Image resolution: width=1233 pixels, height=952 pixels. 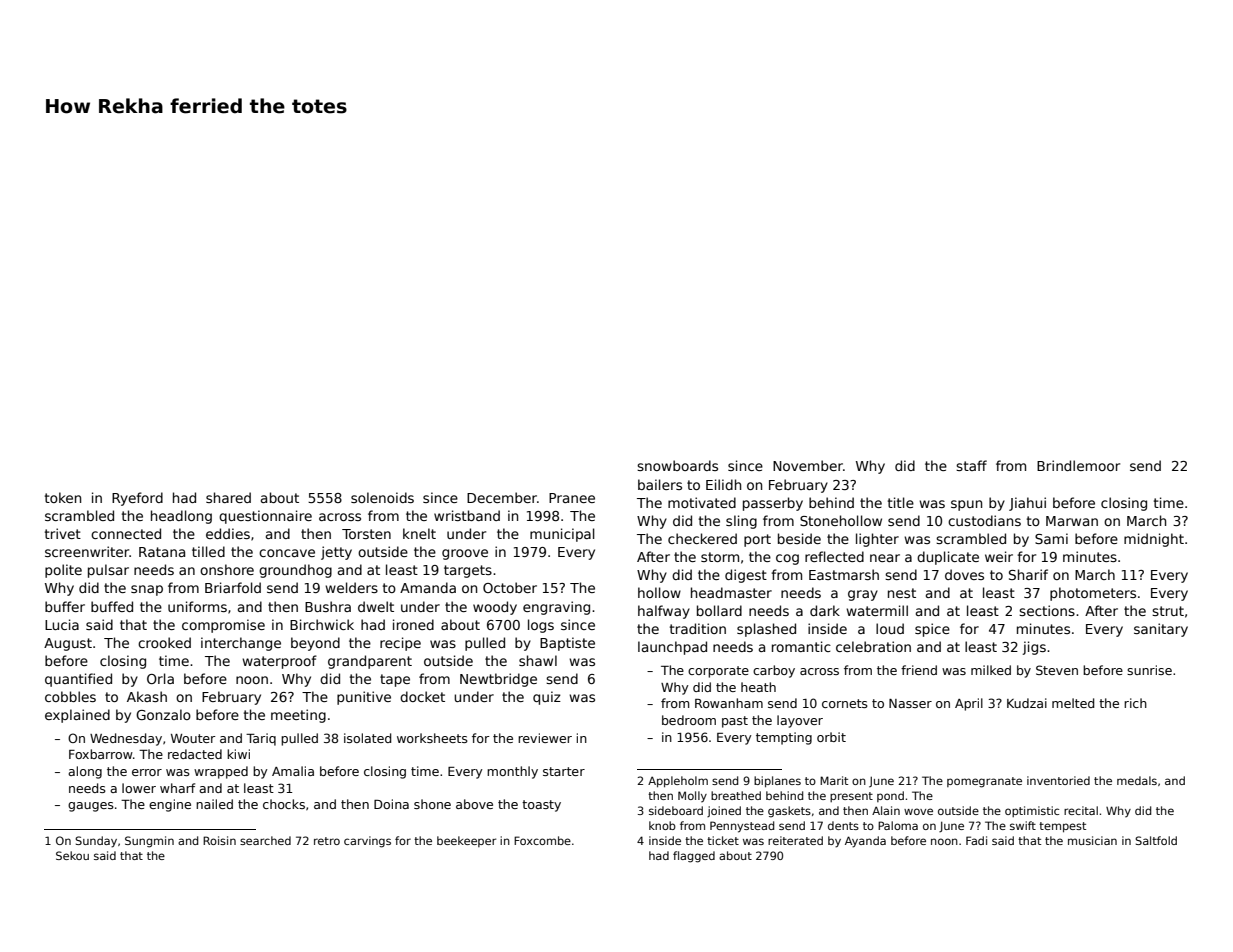 I want to click on waterproof, so click(x=279, y=662).
